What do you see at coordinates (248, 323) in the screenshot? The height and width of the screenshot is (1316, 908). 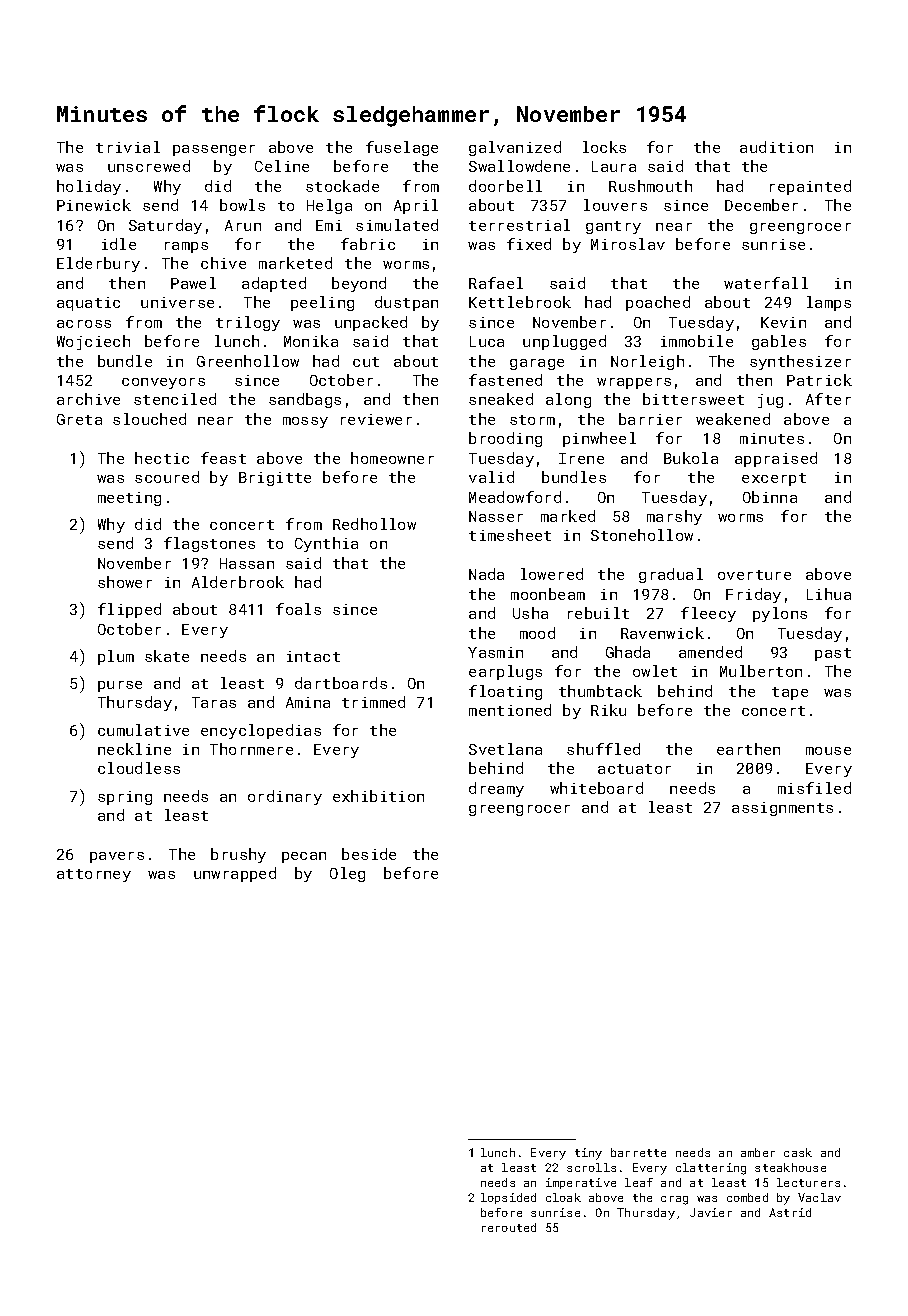 I see `trilogy` at bounding box center [248, 323].
